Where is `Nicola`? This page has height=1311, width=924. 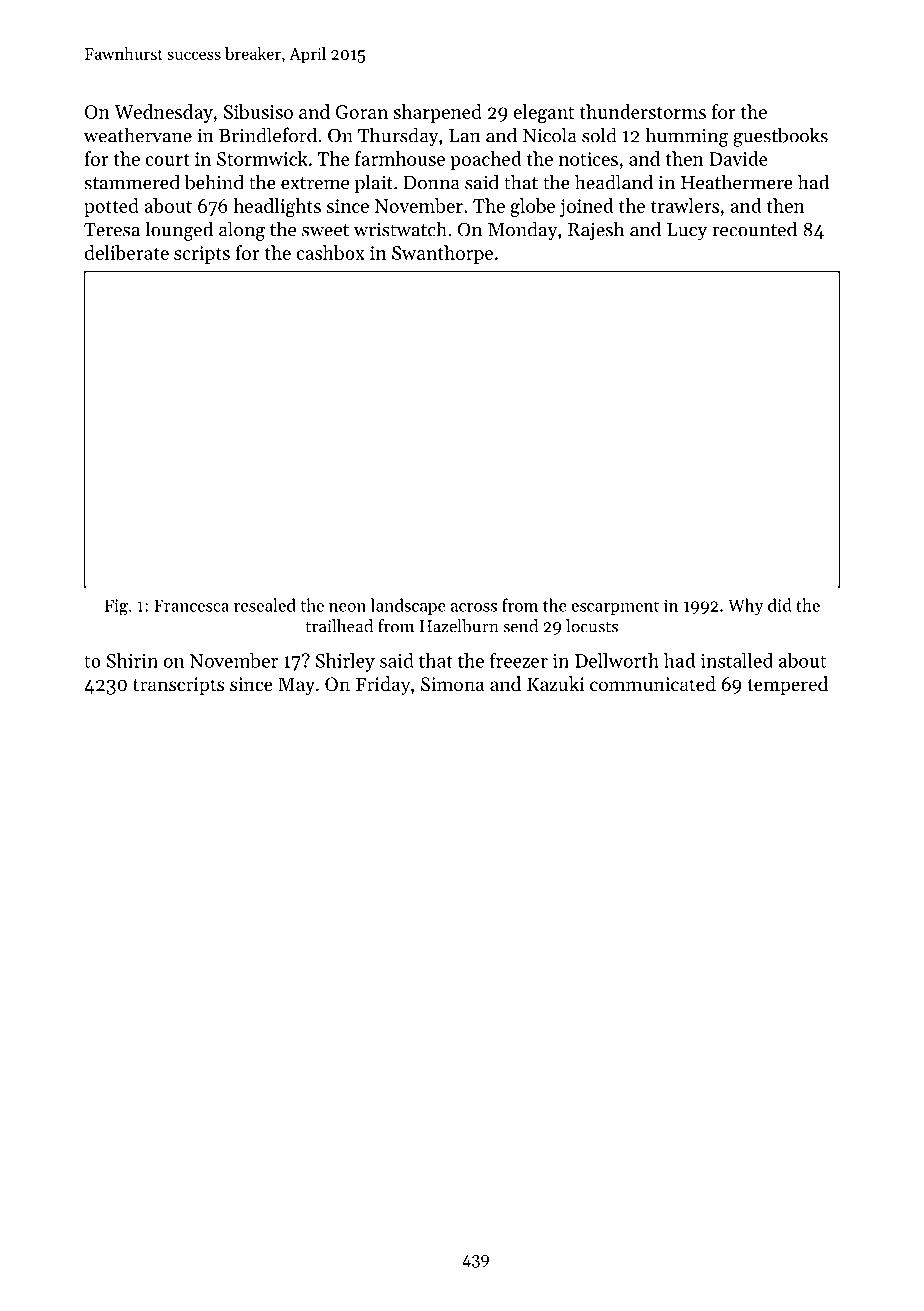
Nicola is located at coordinates (550, 135).
